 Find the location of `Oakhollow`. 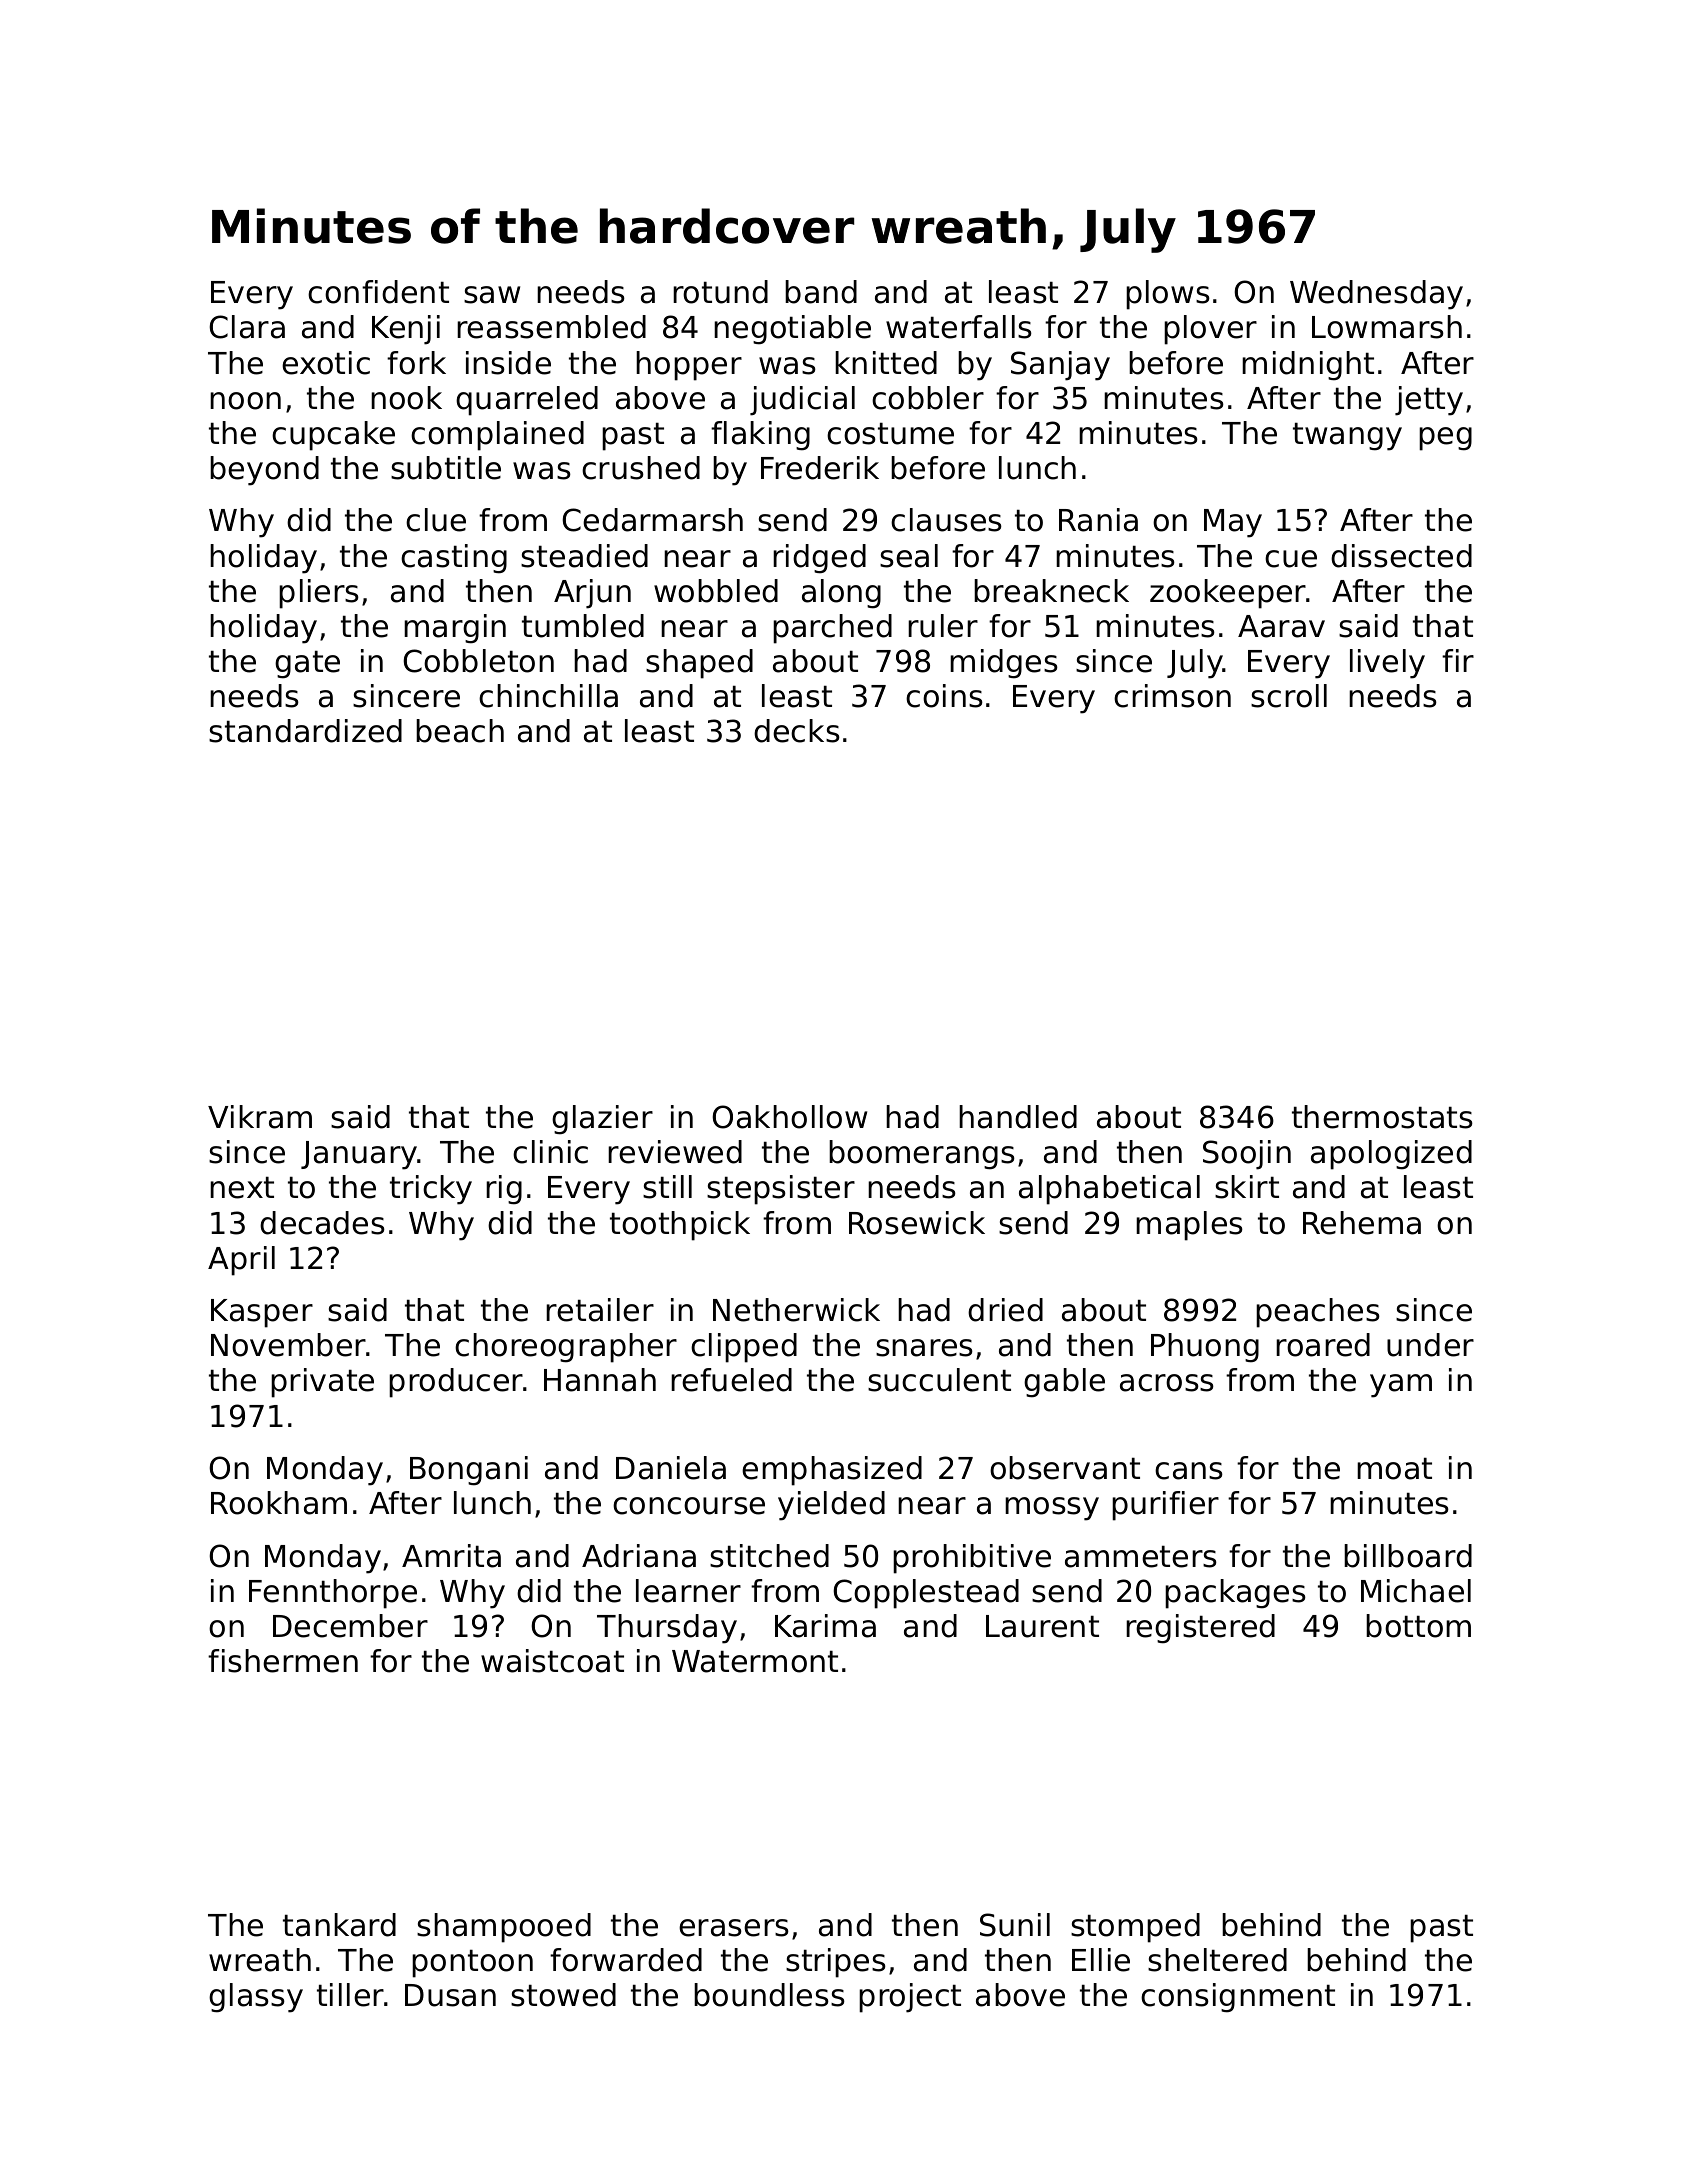

Oakhollow is located at coordinates (789, 1117).
